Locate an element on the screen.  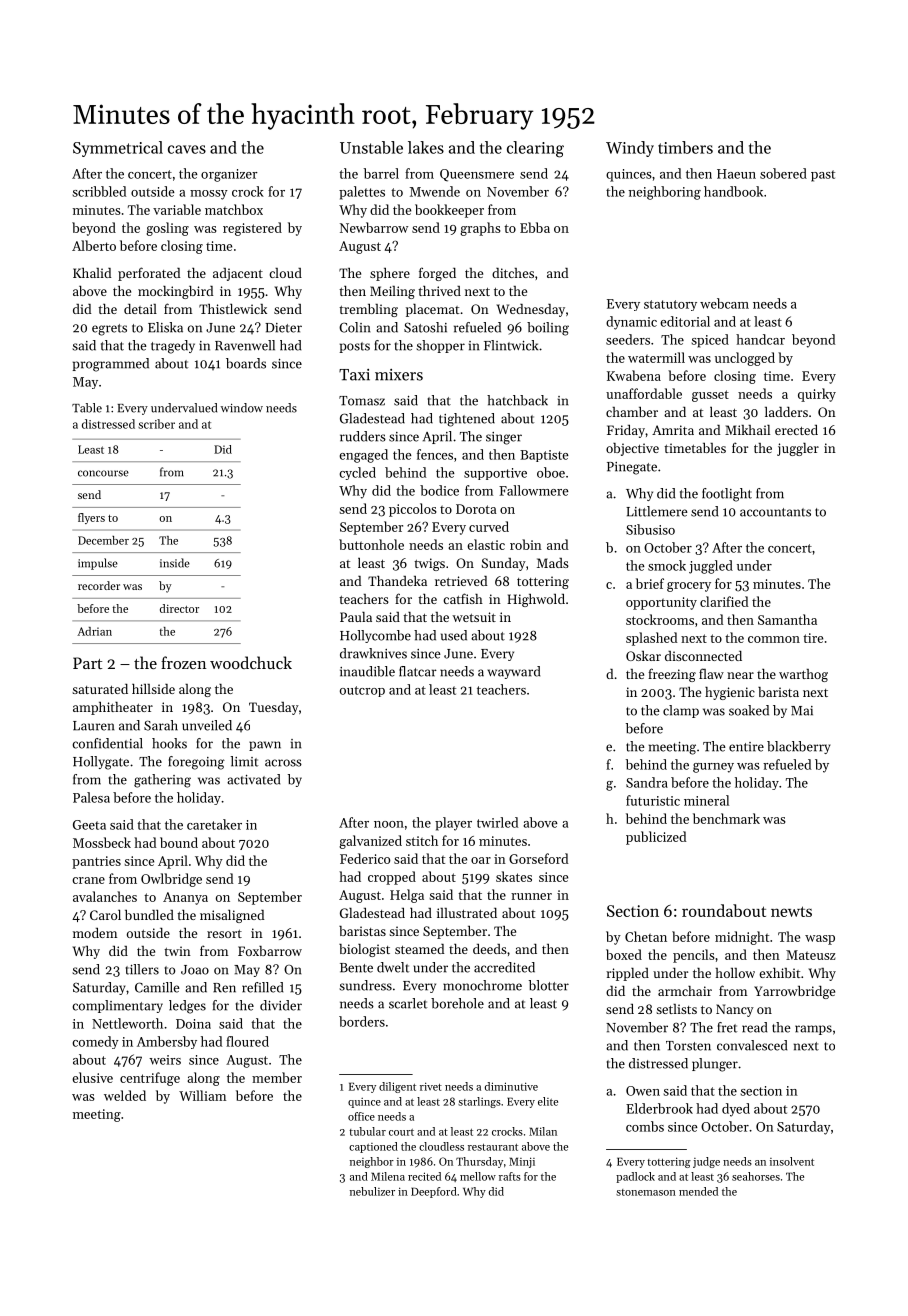
hillside is located at coordinates (153, 689).
